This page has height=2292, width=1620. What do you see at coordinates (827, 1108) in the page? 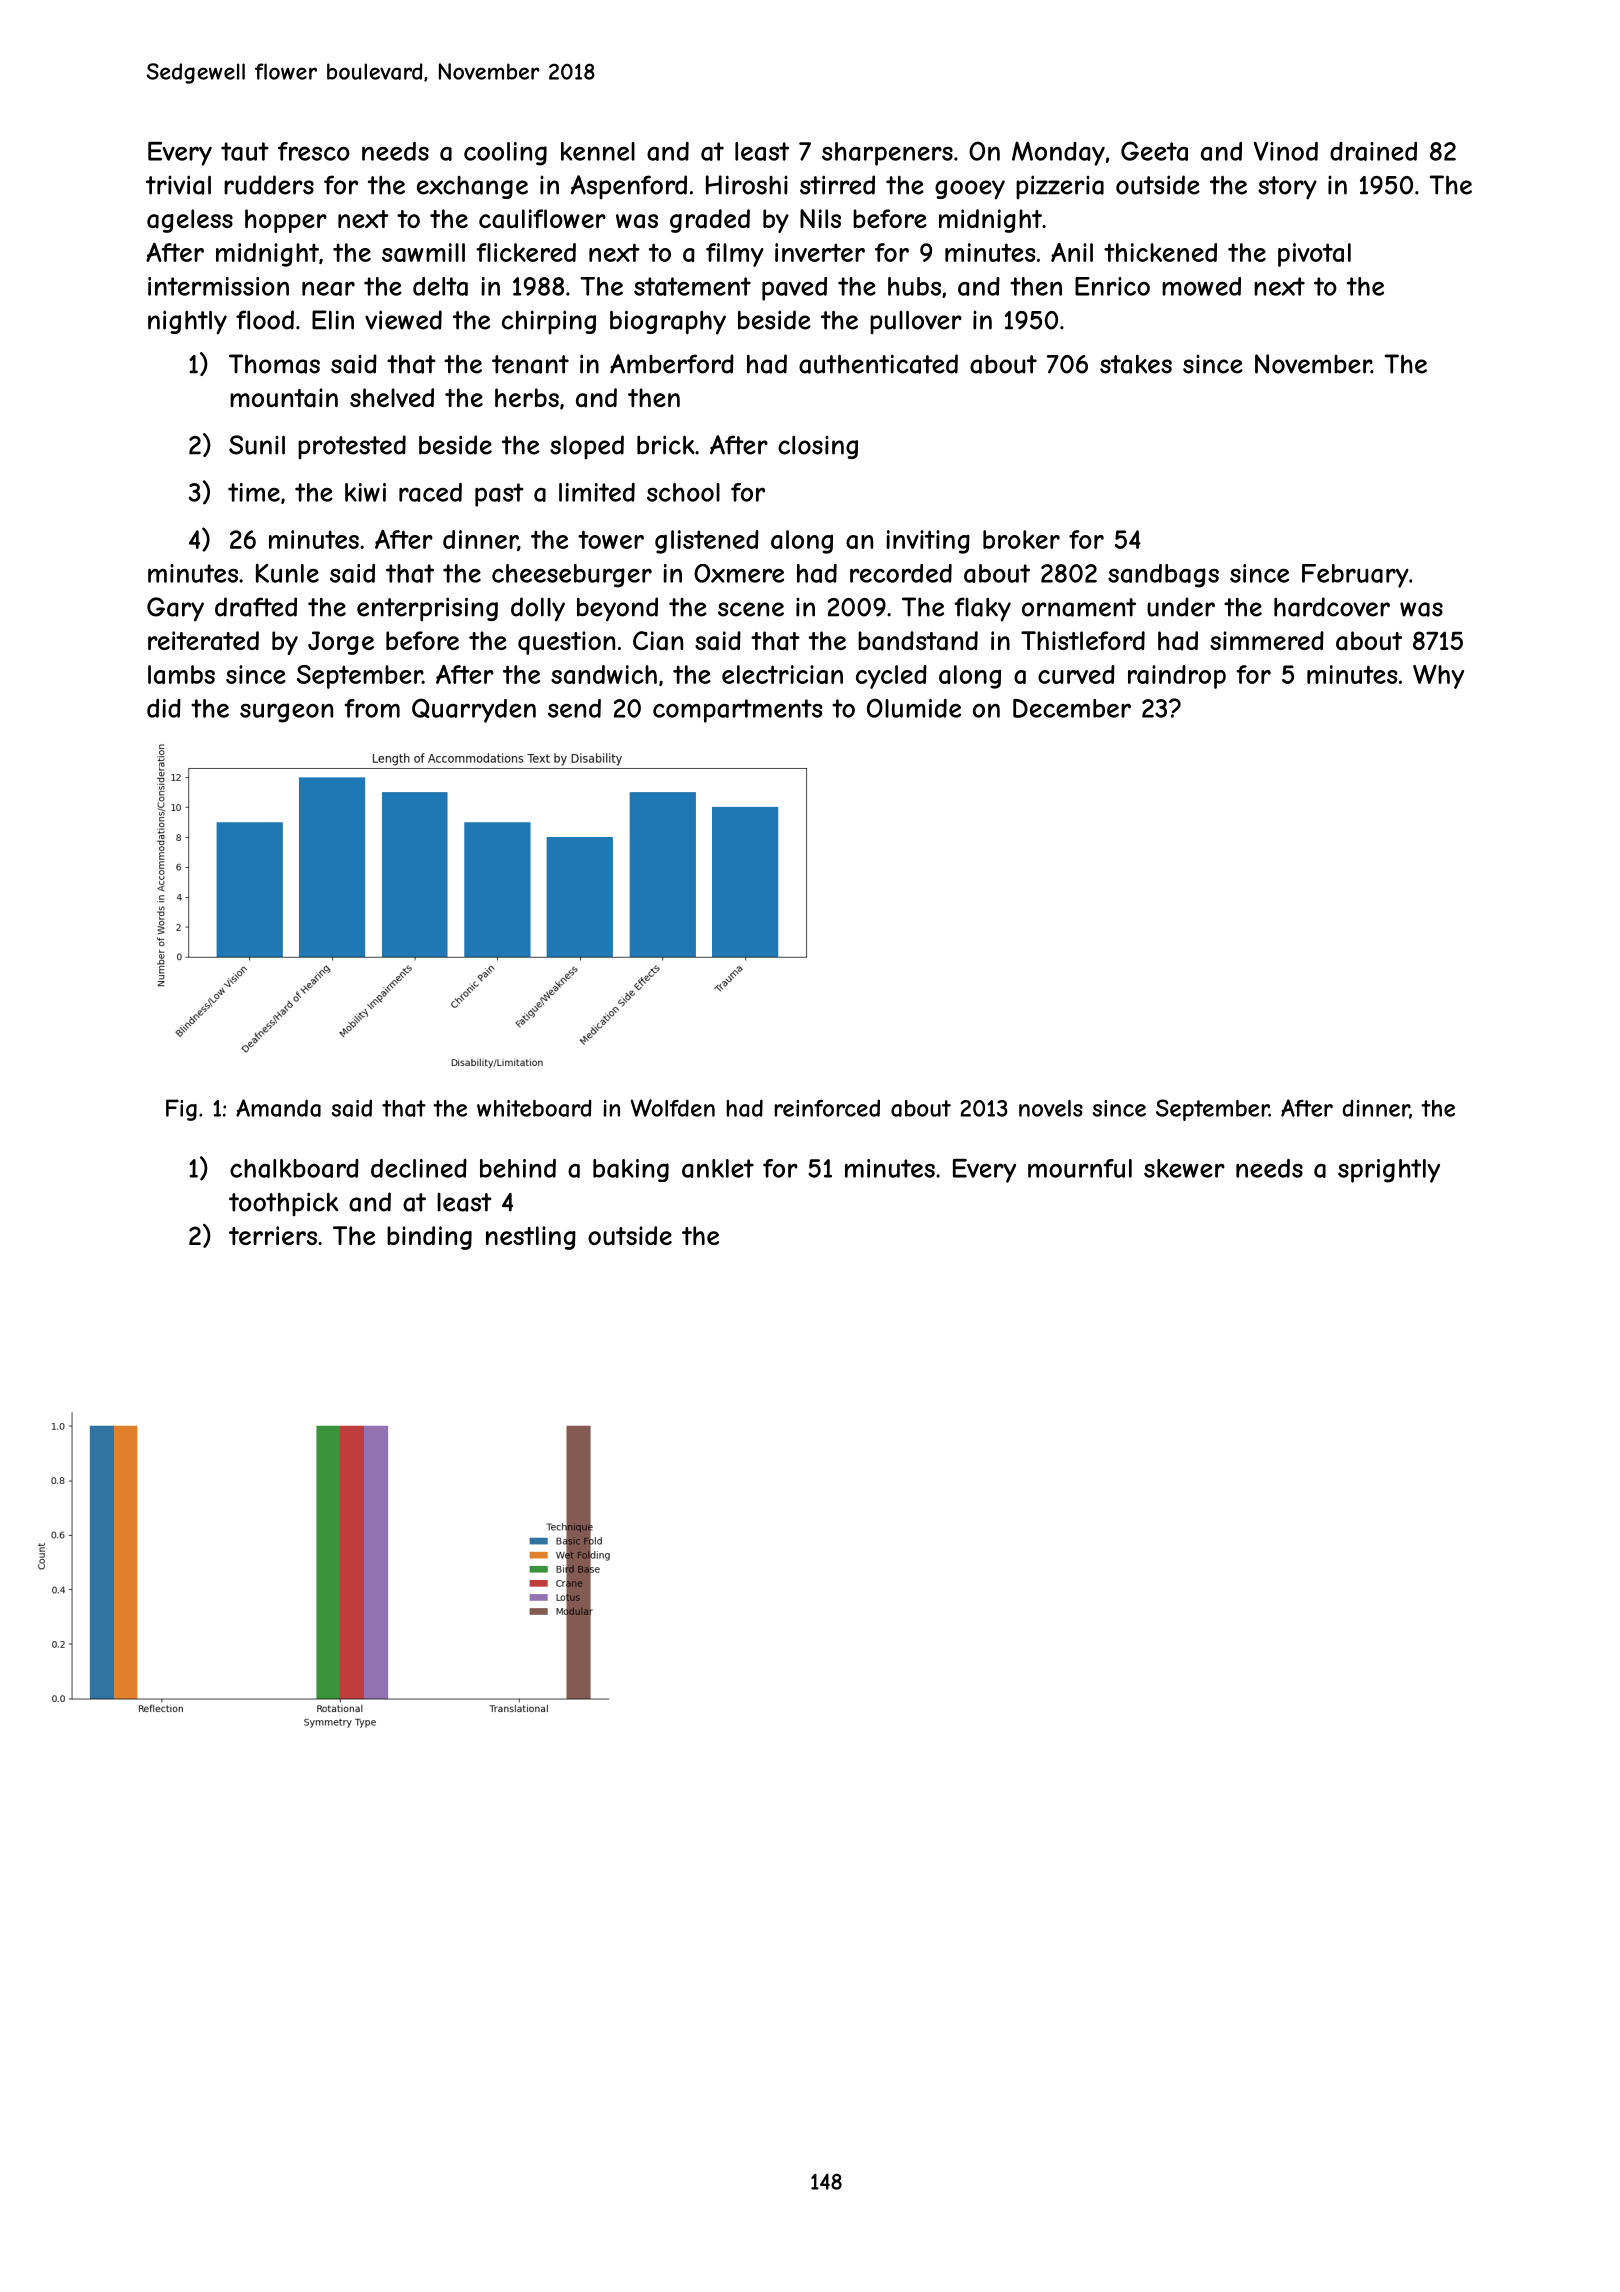
I see `reinforced` at bounding box center [827, 1108].
